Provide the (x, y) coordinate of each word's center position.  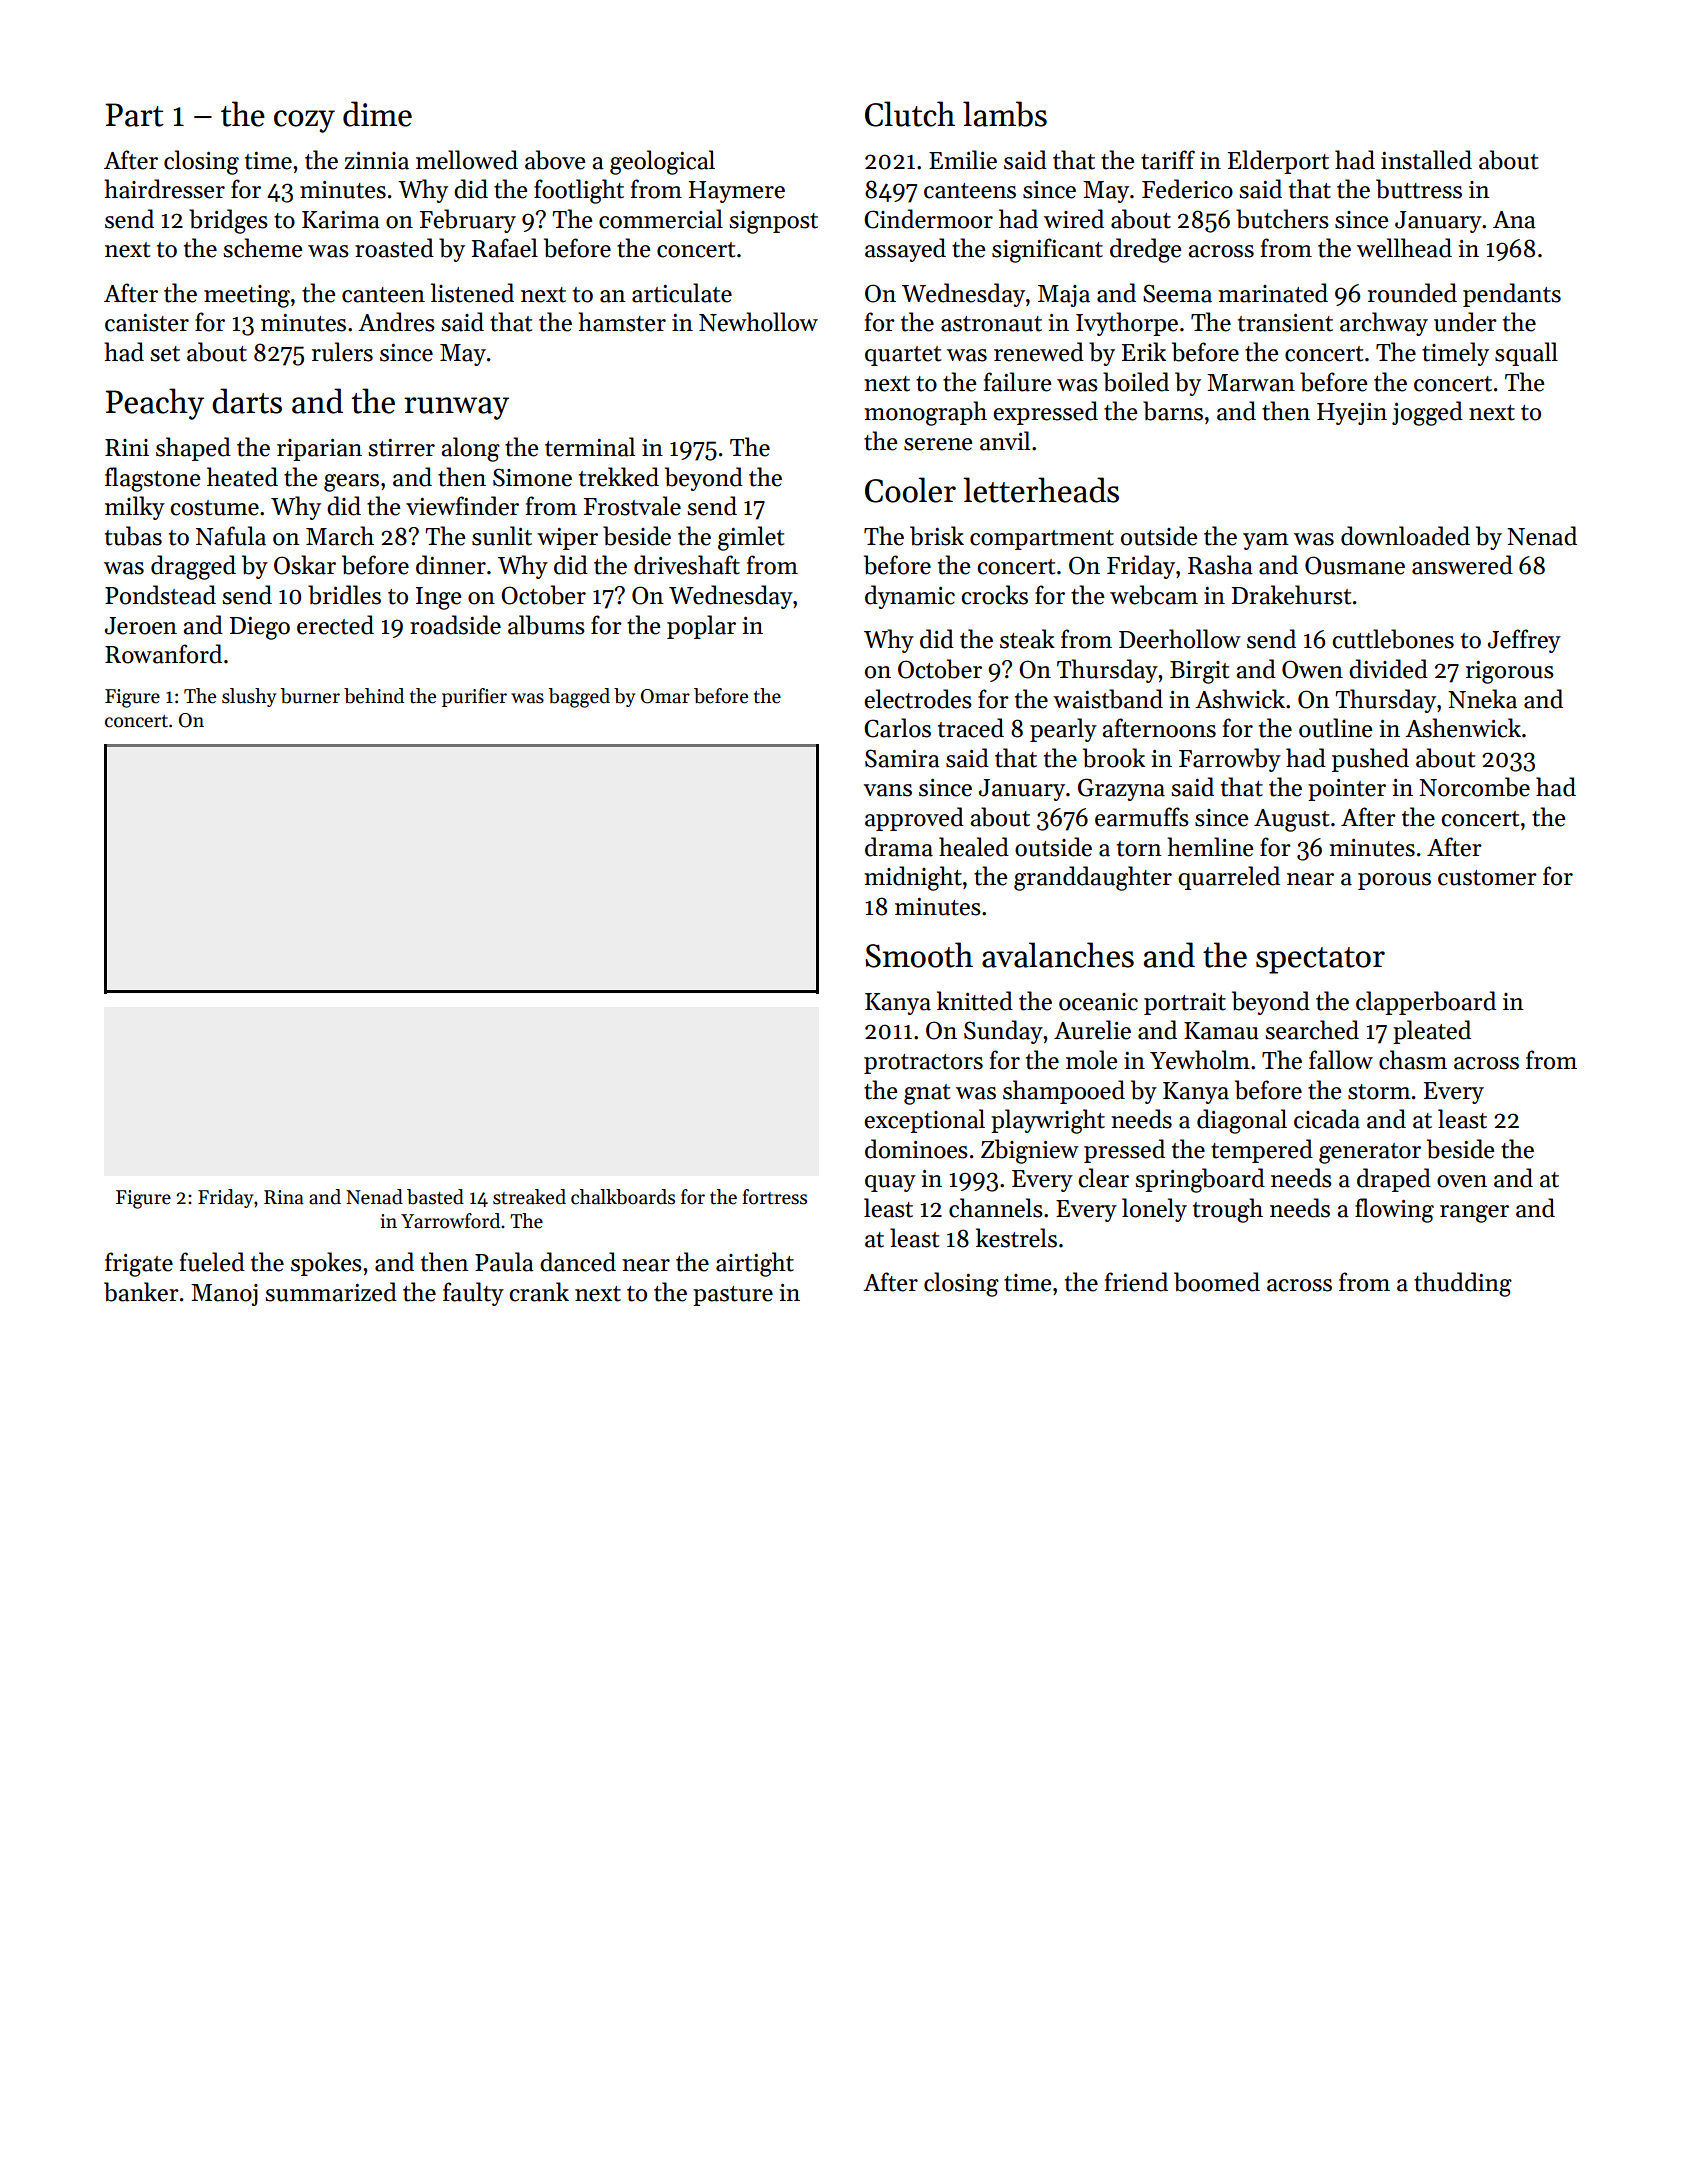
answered (1462, 565)
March (340, 536)
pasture (733, 1296)
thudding (1463, 1284)
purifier (474, 697)
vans (888, 790)
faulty (473, 1294)
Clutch (910, 114)
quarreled (1229, 878)
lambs (1005, 114)
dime (377, 114)
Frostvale (632, 506)
